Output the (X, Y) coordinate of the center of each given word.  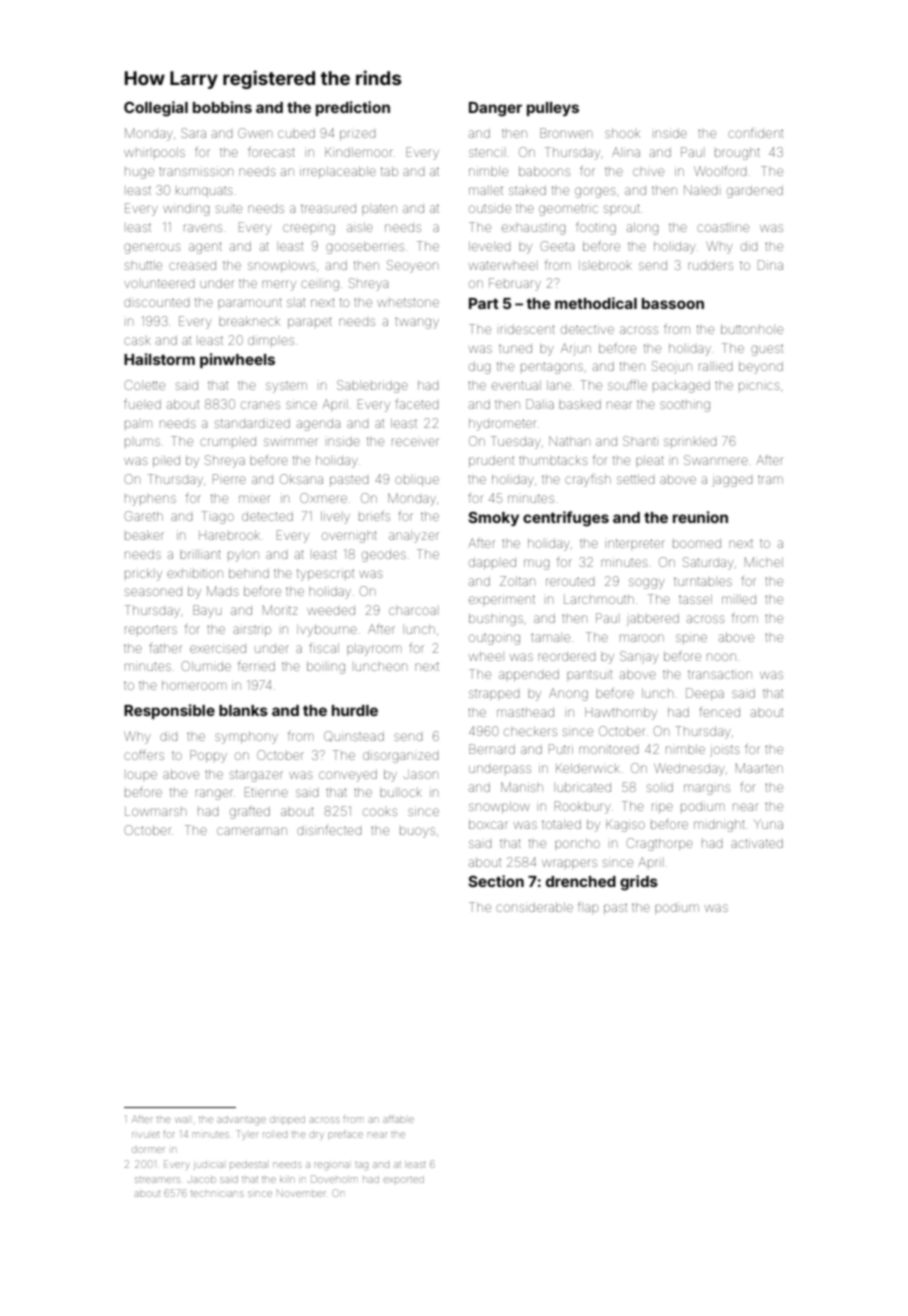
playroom (374, 649)
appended (529, 675)
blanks (243, 710)
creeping (309, 228)
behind (249, 573)
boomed (697, 543)
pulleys (553, 109)
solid (660, 787)
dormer (148, 1150)
